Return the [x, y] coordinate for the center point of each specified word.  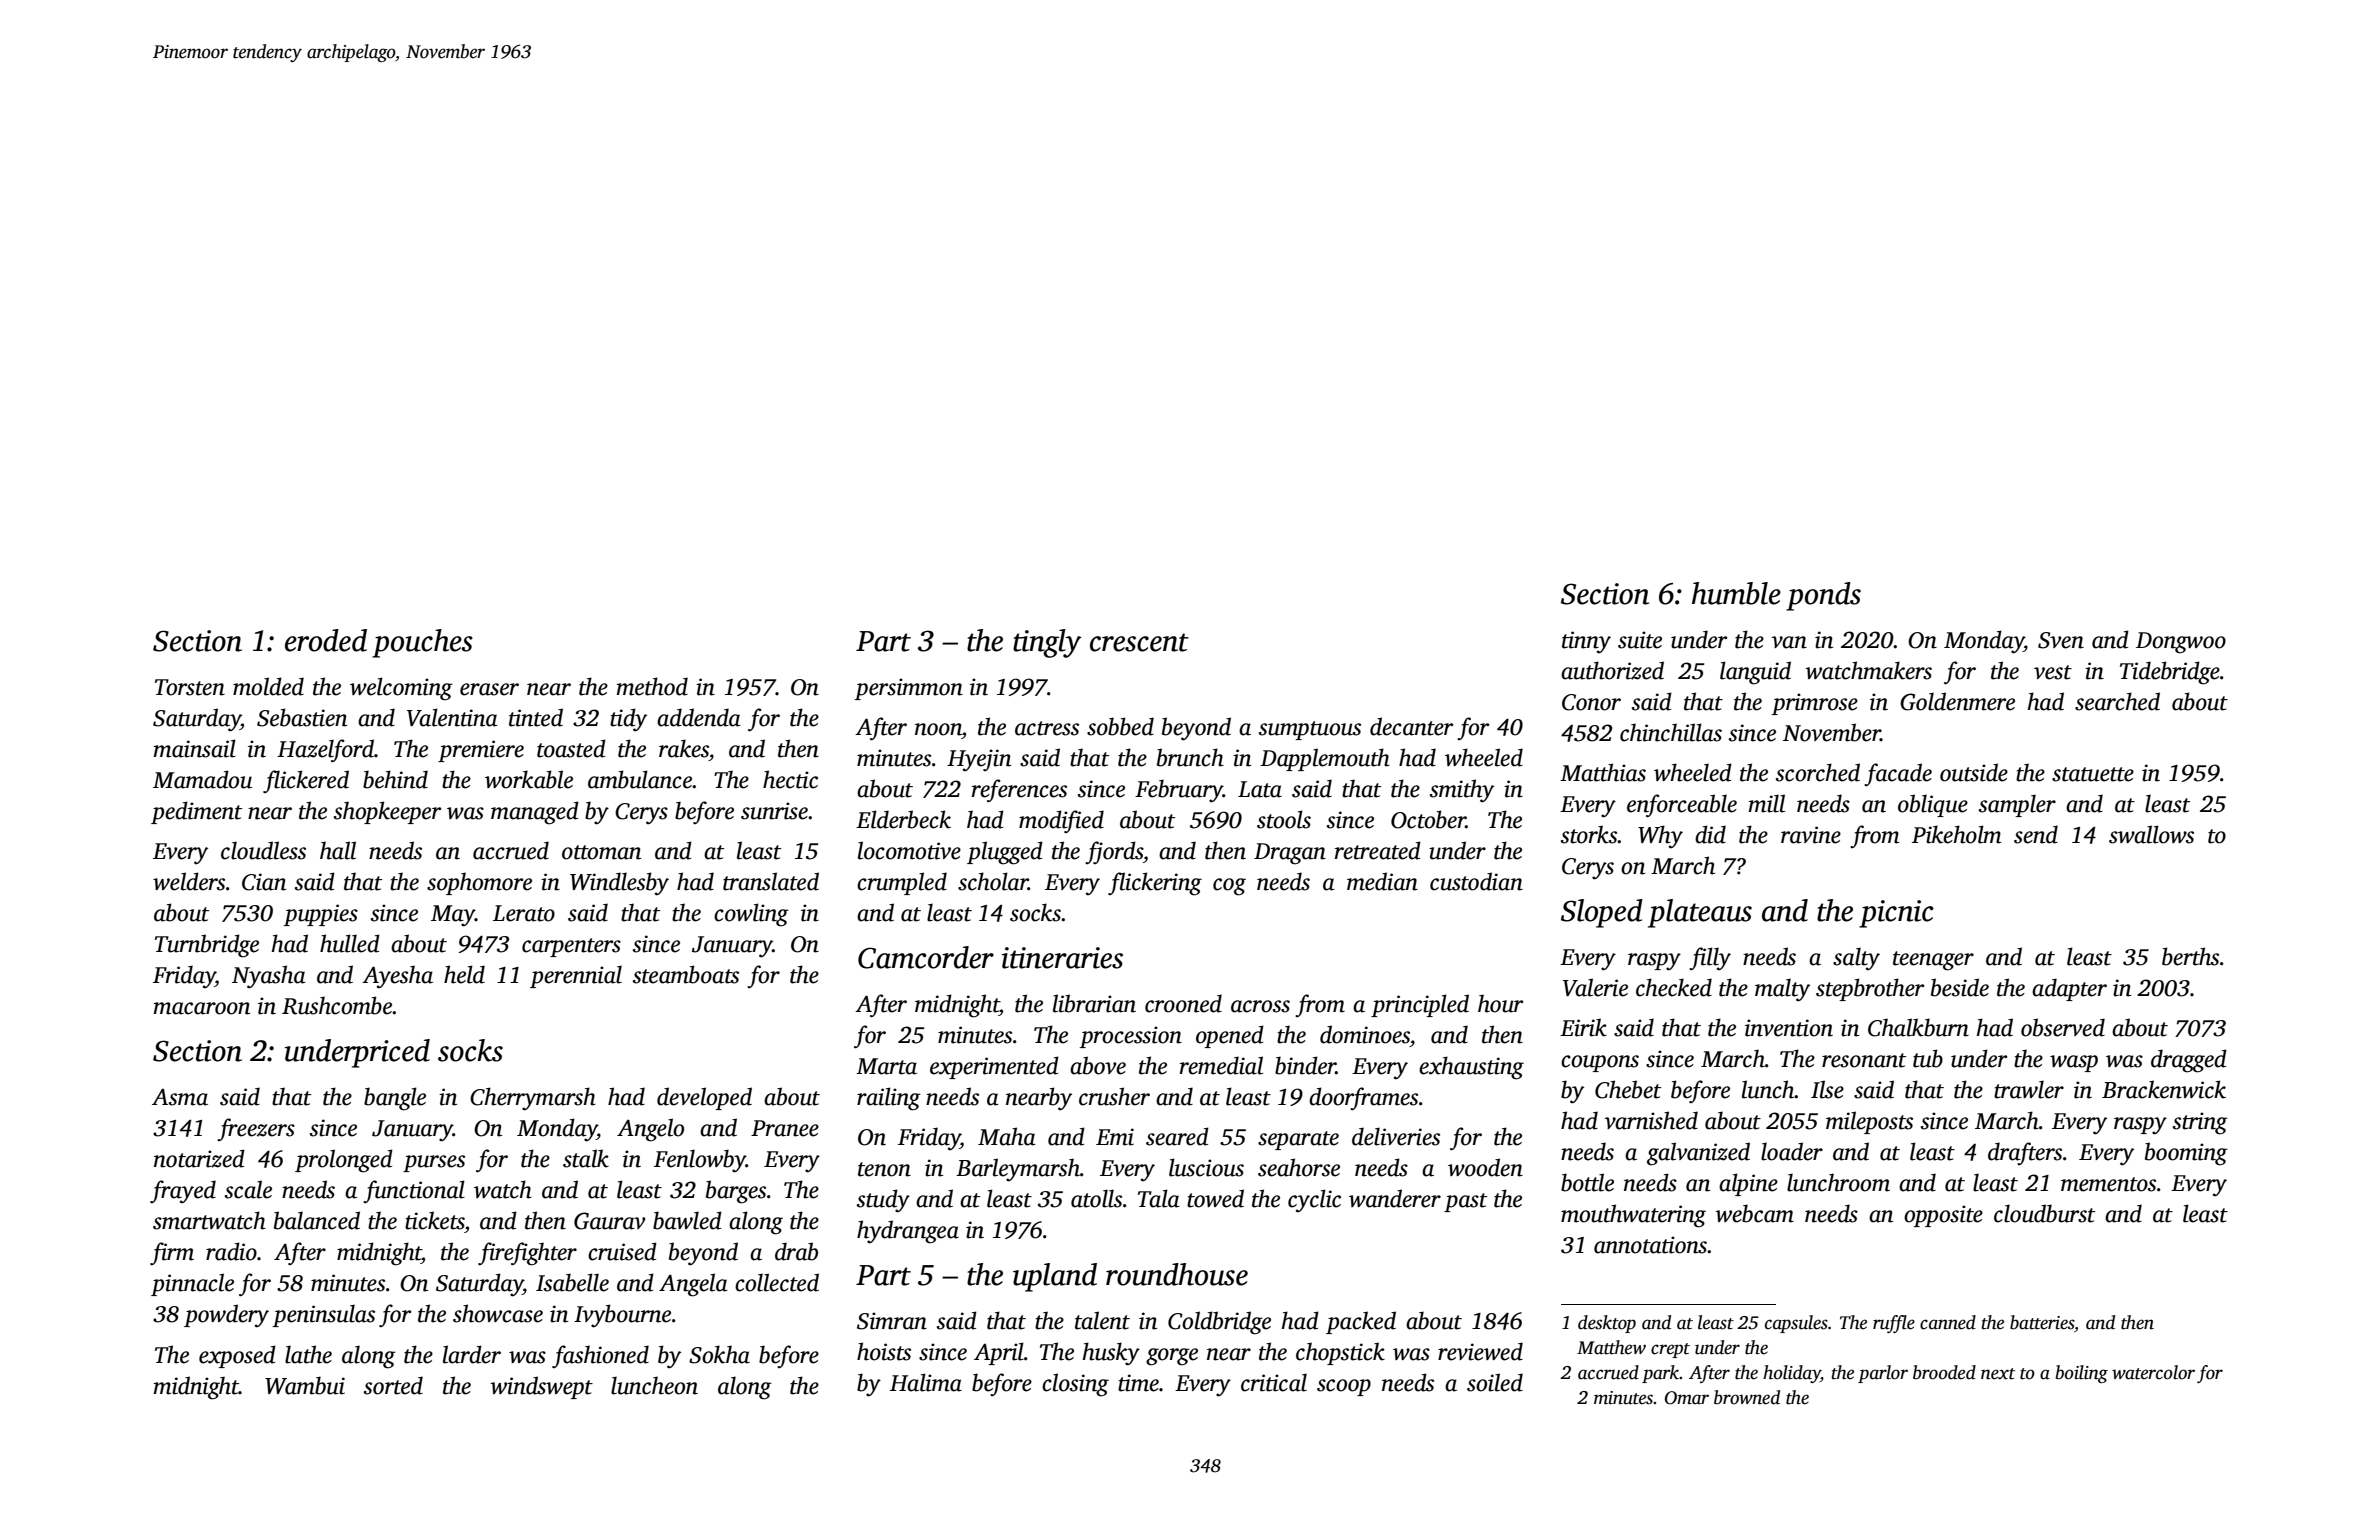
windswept [541, 1387]
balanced [317, 1220]
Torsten [190, 687]
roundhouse [1177, 1274]
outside [1974, 772]
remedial [1221, 1065]
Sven [2061, 640]
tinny [1586, 642]
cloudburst [2044, 1213]
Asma [180, 1097]
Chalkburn [1918, 1027]
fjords [1114, 852]
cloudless [263, 850]
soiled [1495, 1382]
